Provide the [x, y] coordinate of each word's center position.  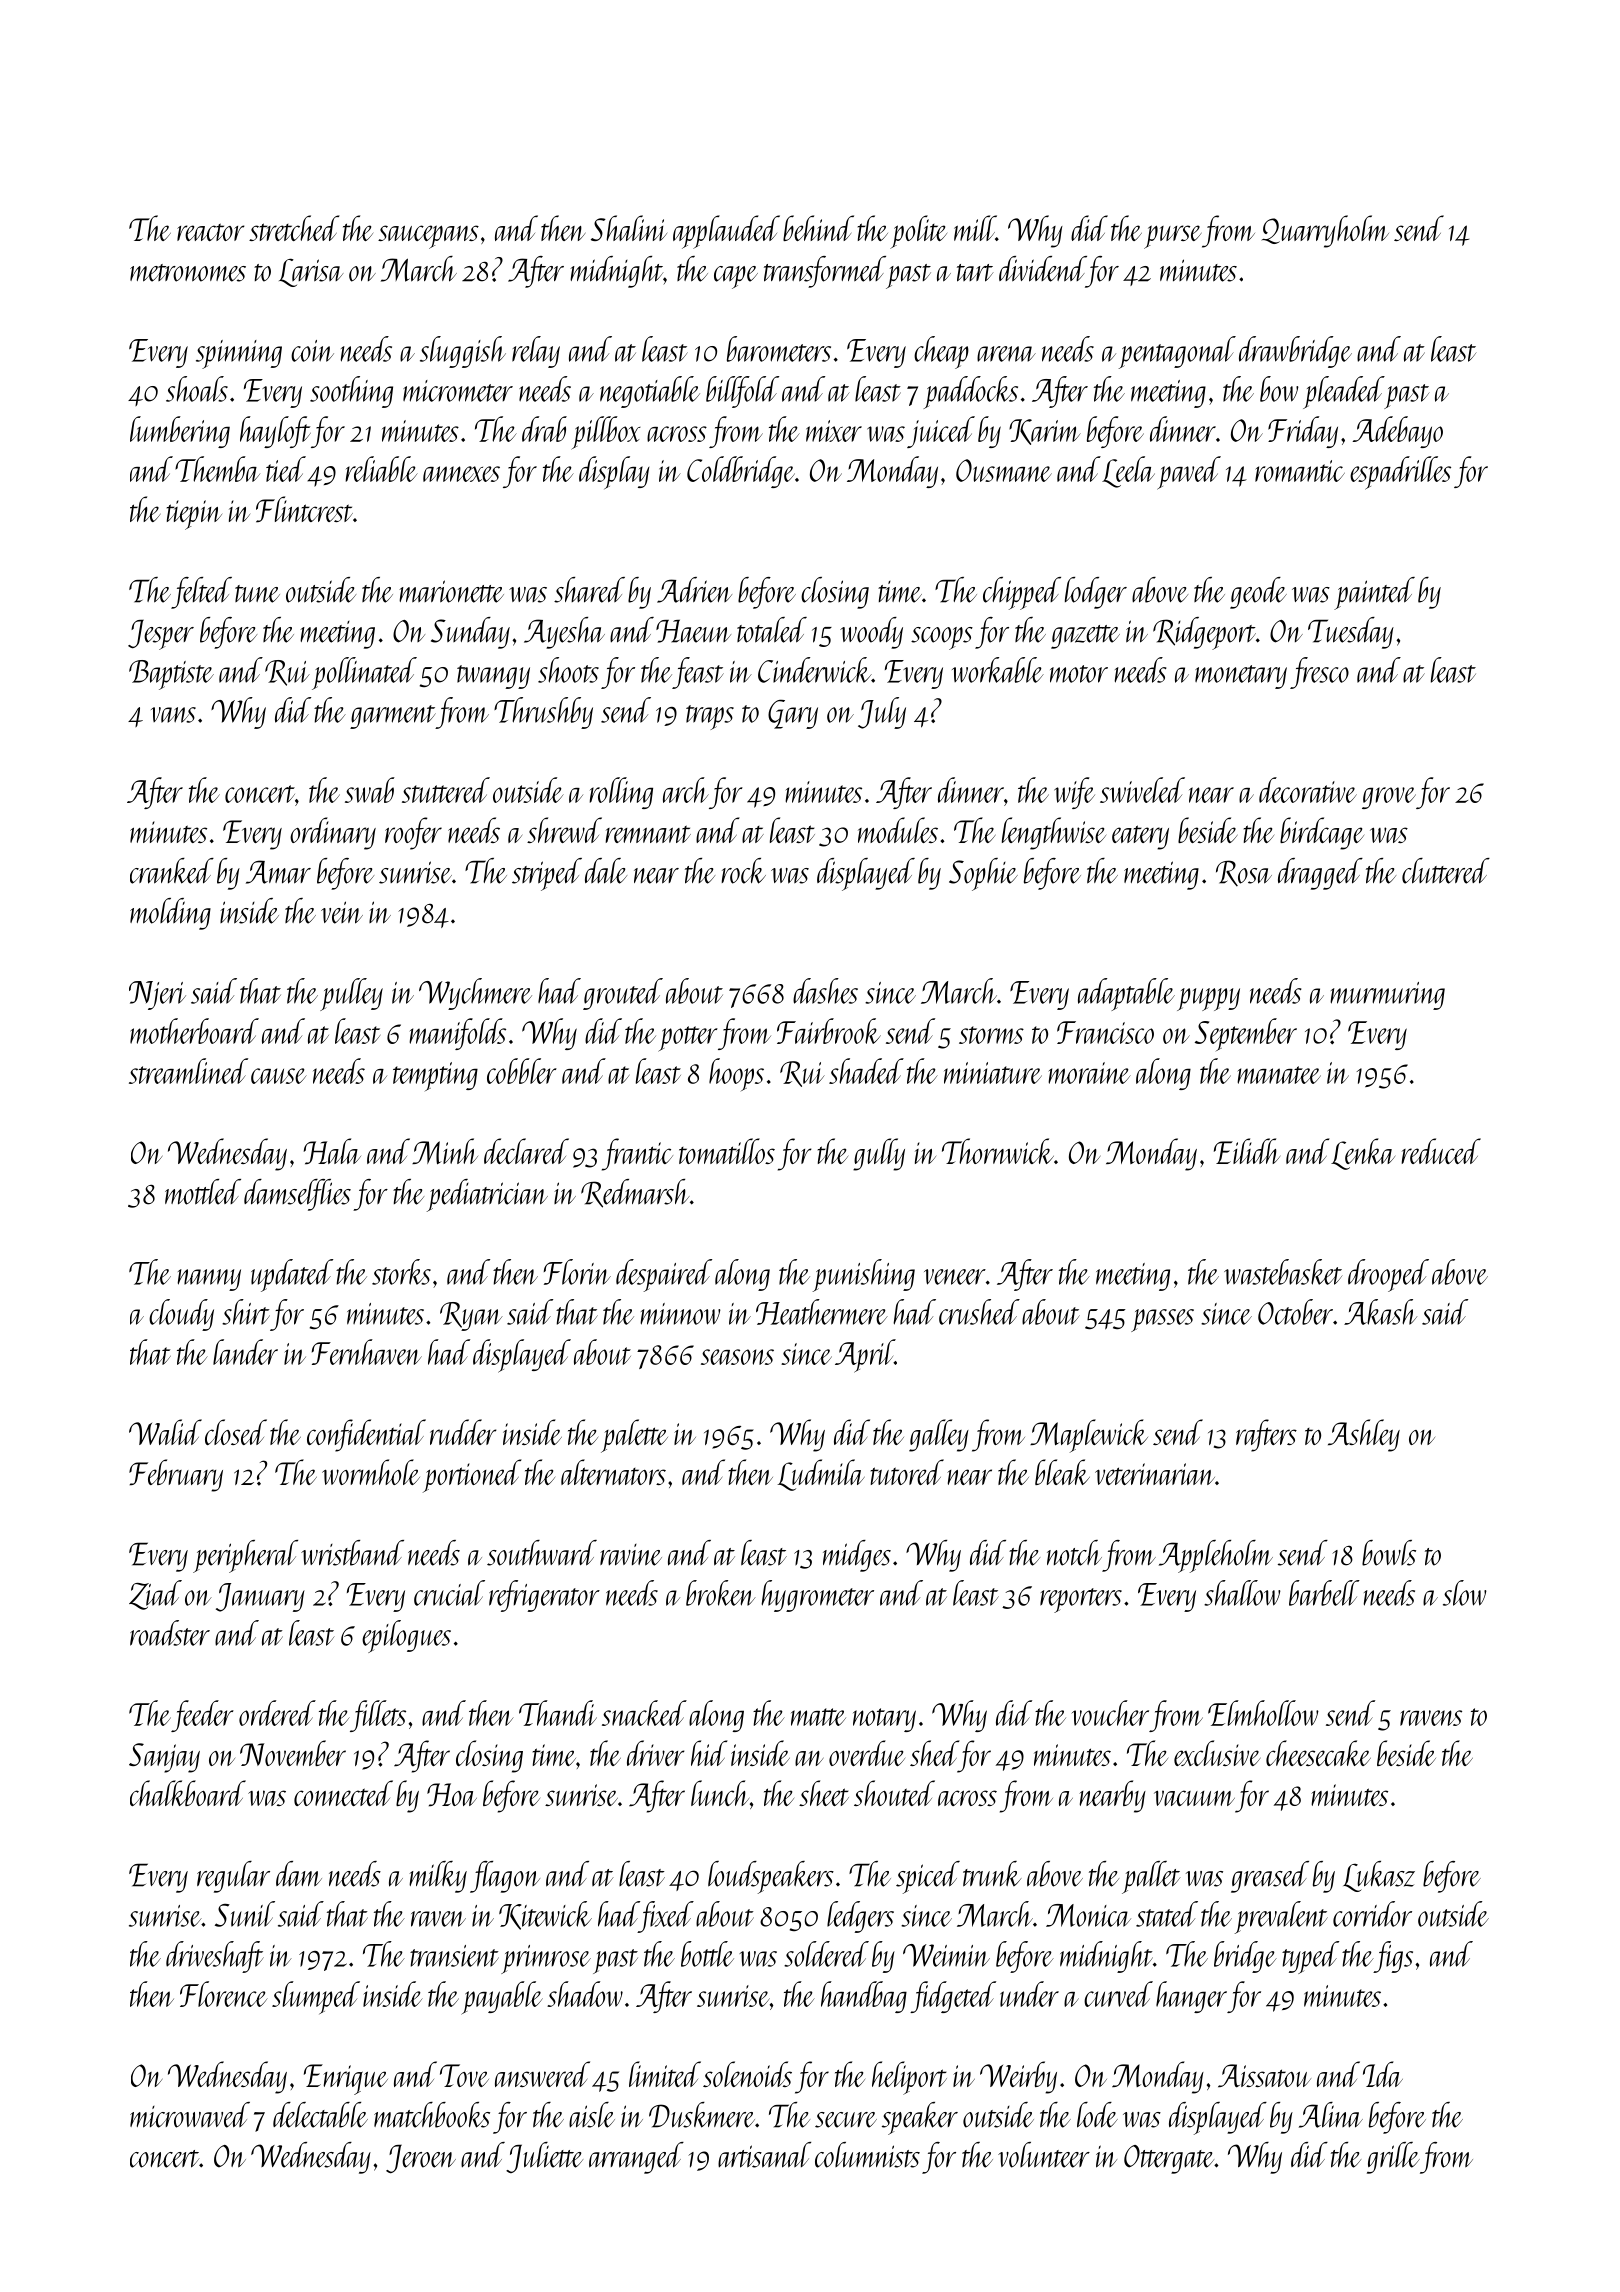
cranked [172, 871]
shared [589, 590]
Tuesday [1351, 633]
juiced [941, 432]
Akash [1380, 1312]
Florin [577, 1272]
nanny [209, 1280]
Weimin [946, 1955]
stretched [294, 228]
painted [1374, 593]
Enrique [346, 2079]
